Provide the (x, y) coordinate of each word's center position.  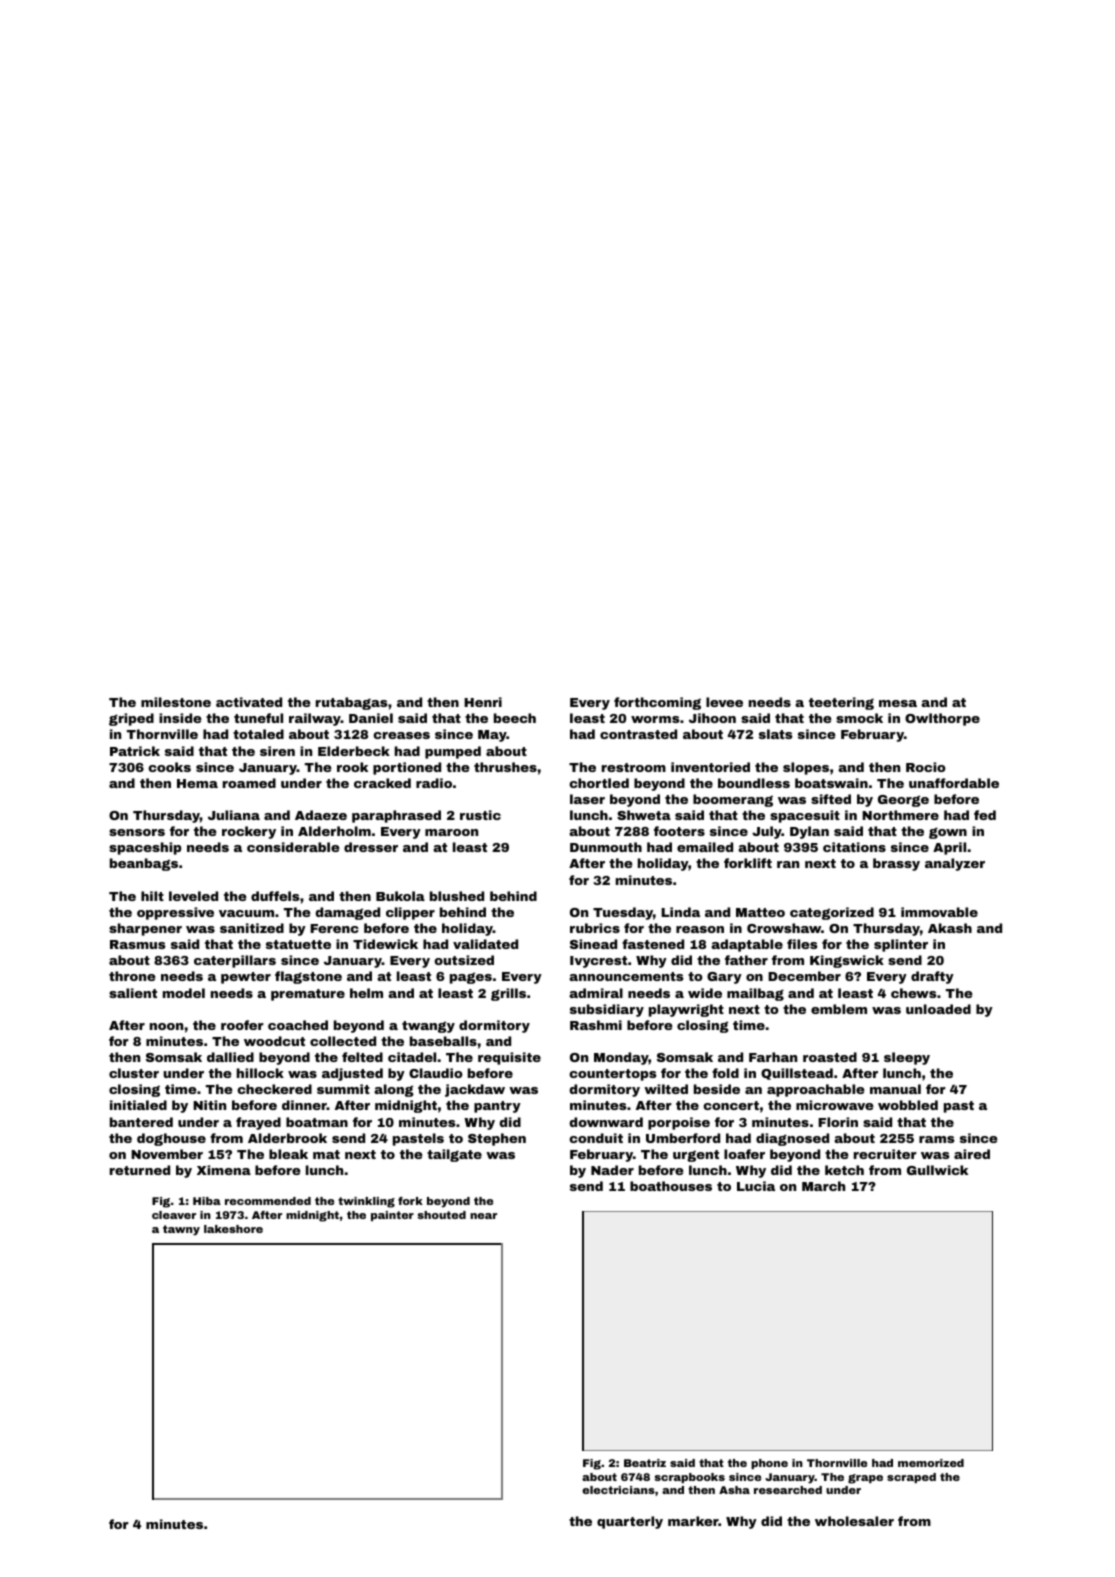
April (949, 848)
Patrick (135, 751)
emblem (839, 1009)
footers (679, 831)
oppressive (175, 913)
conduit (596, 1138)
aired (972, 1154)
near (483, 1216)
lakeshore (233, 1229)
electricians (618, 1490)
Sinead (593, 944)
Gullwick (937, 1170)
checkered (274, 1089)
